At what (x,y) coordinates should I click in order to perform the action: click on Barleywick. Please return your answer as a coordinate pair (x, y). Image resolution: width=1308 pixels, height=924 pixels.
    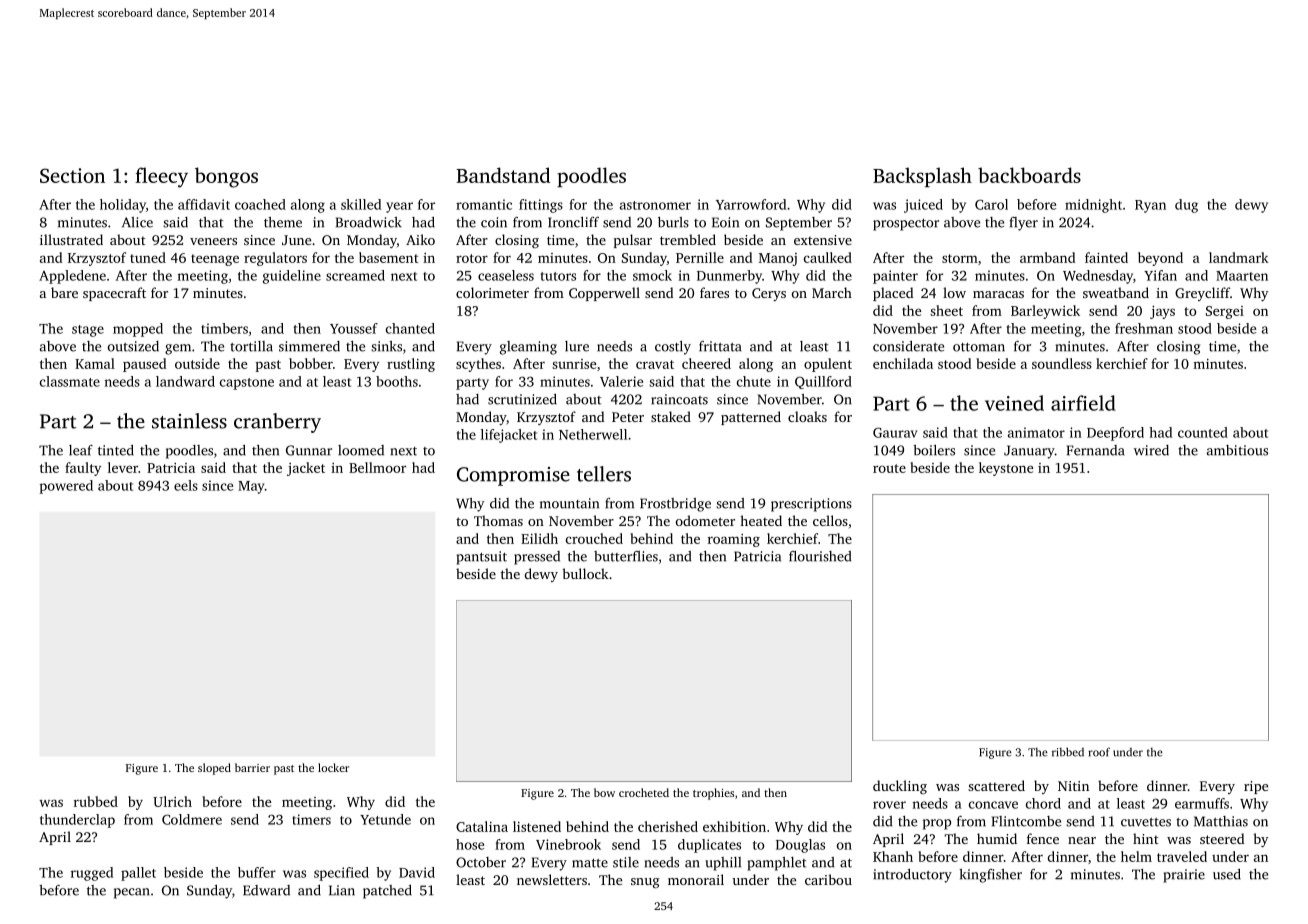
    Looking at the image, I should click on (1045, 312).
